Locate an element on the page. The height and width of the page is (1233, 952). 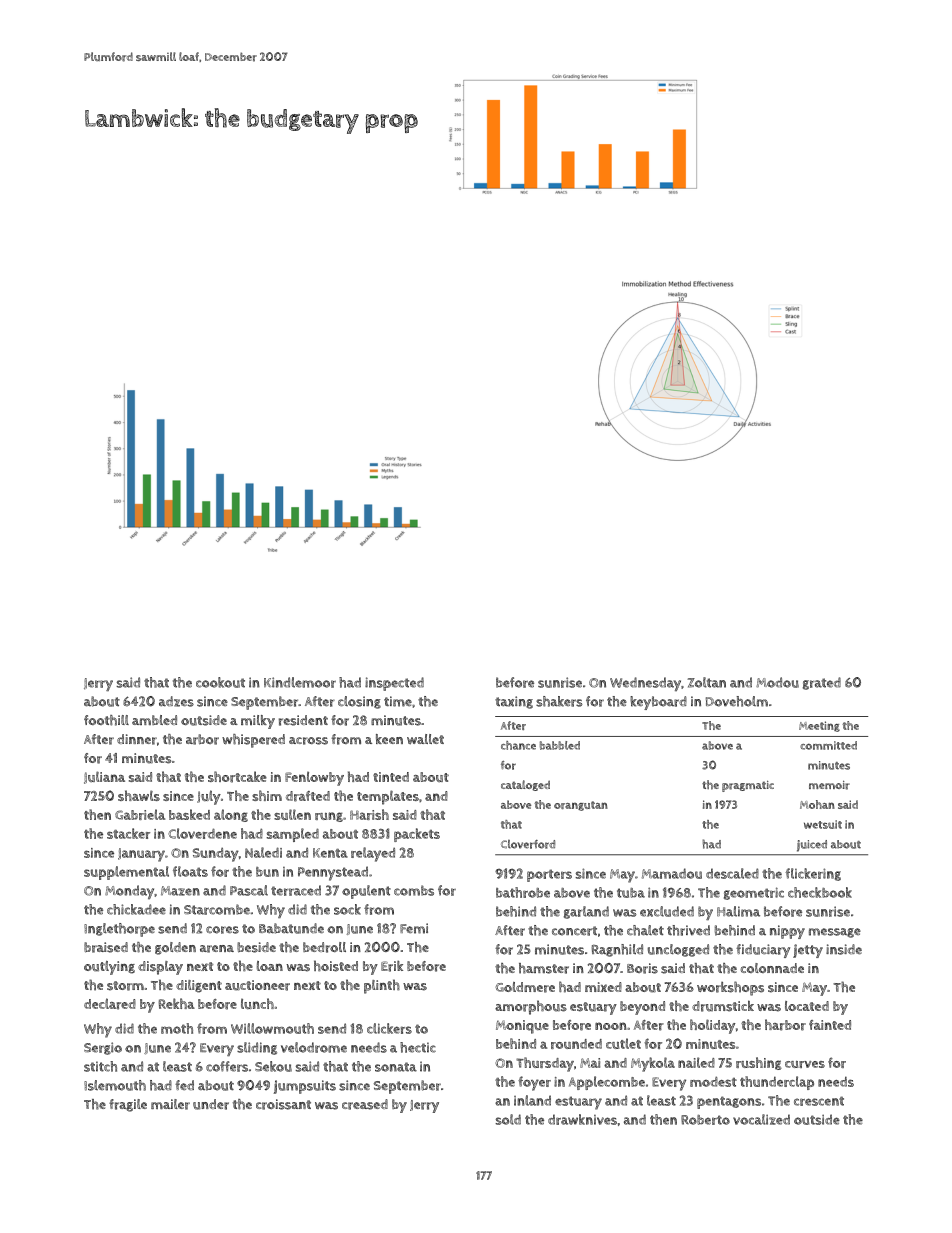
combs is located at coordinates (414, 890).
